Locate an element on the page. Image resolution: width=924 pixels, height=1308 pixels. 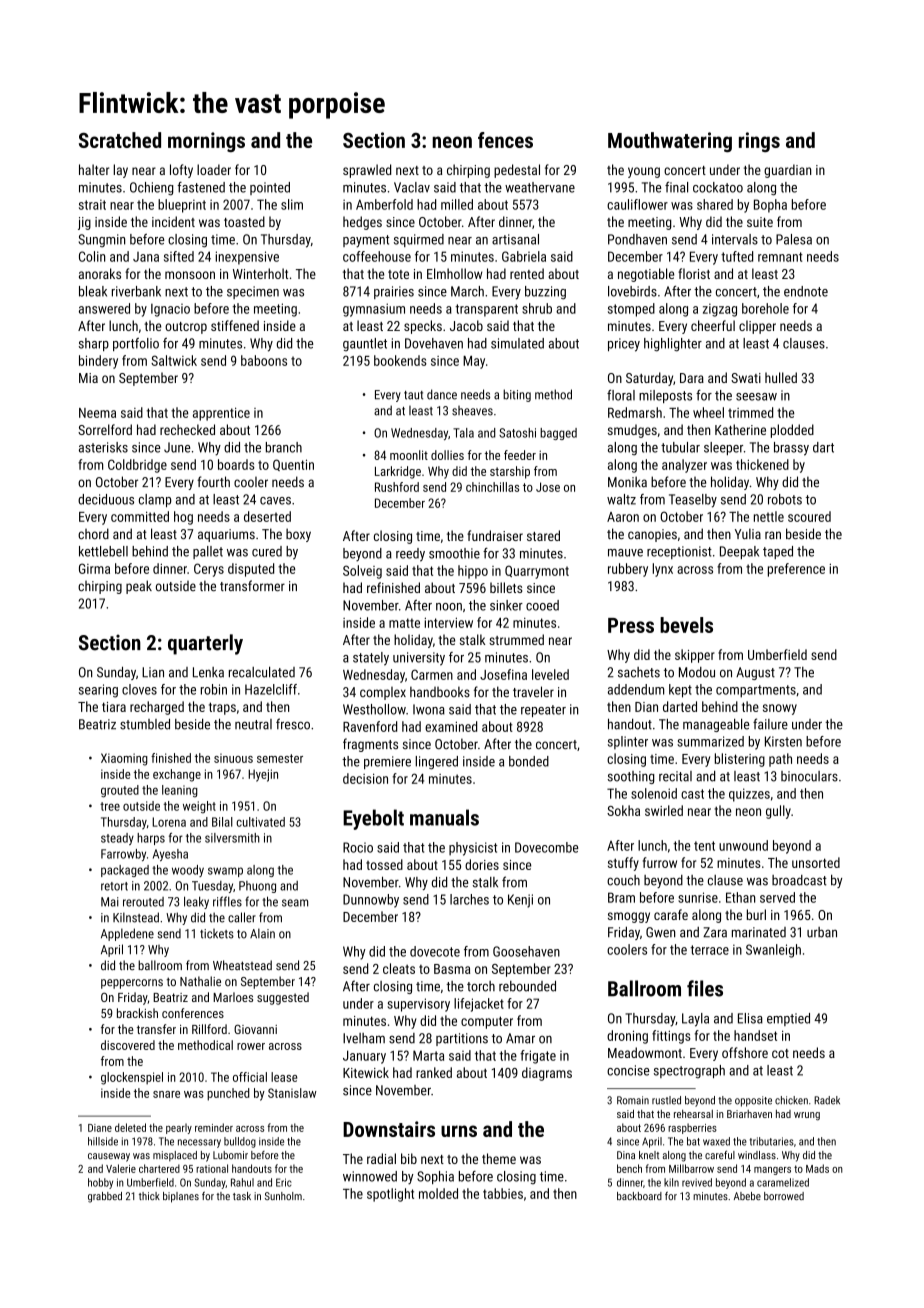
lynx is located at coordinates (662, 570).
